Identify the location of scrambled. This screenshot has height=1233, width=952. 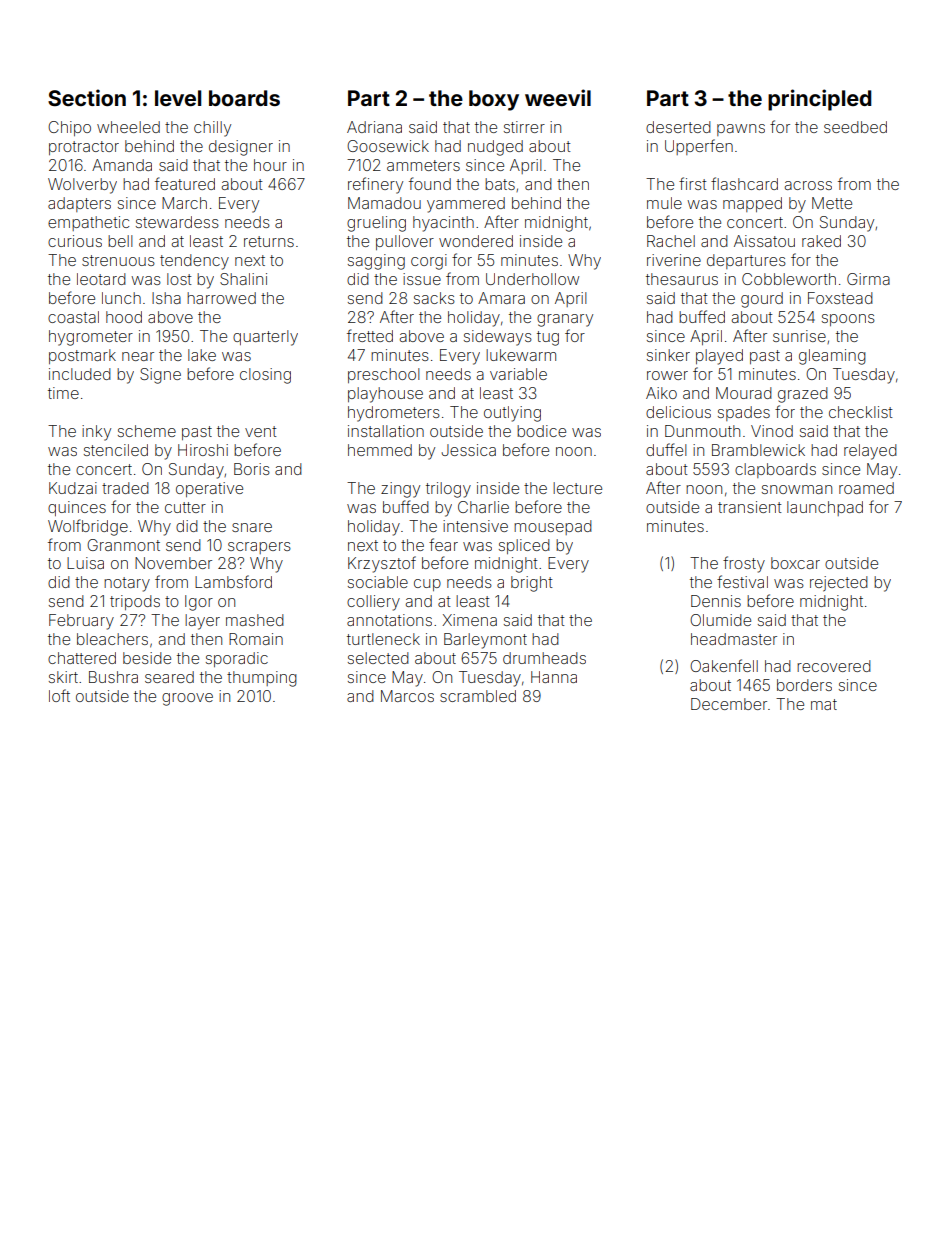
(478, 696).
